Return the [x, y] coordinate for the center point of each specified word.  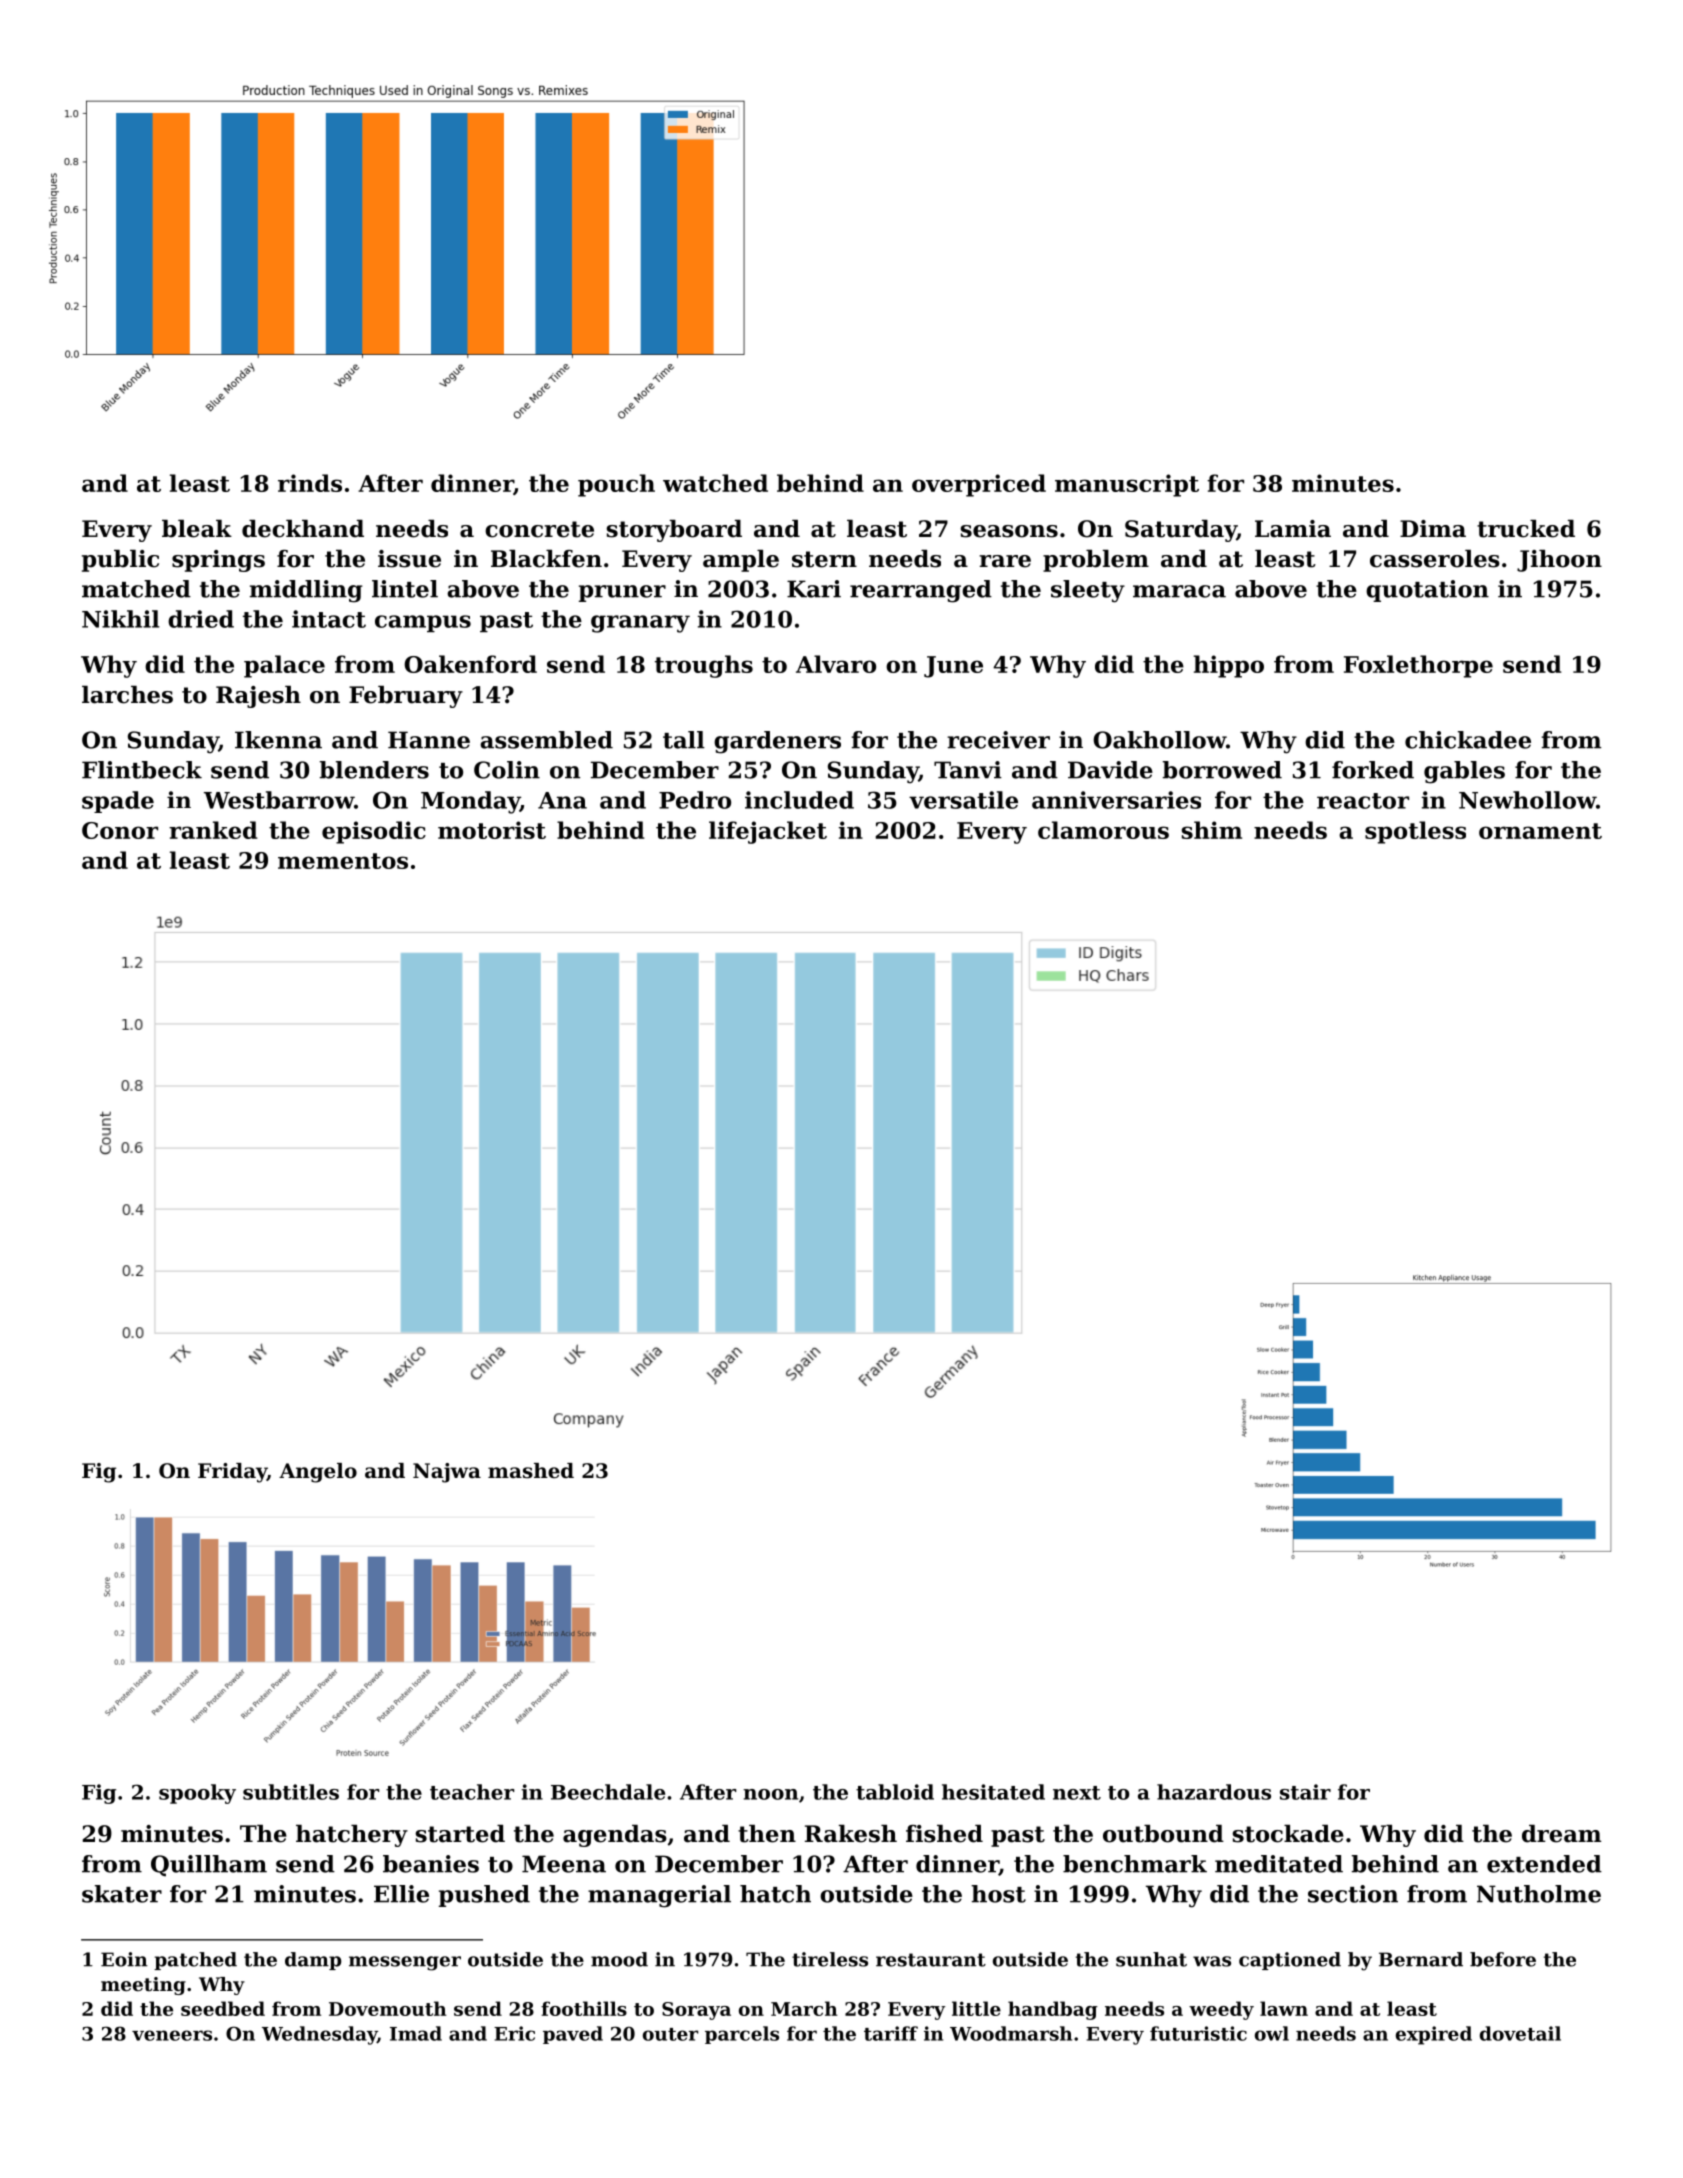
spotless [1415, 832]
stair [1305, 1792]
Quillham [209, 1866]
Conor [120, 830]
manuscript [1127, 485]
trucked [1526, 529]
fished [944, 1834]
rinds [310, 483]
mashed [531, 1471]
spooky [197, 1794]
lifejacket [768, 832]
